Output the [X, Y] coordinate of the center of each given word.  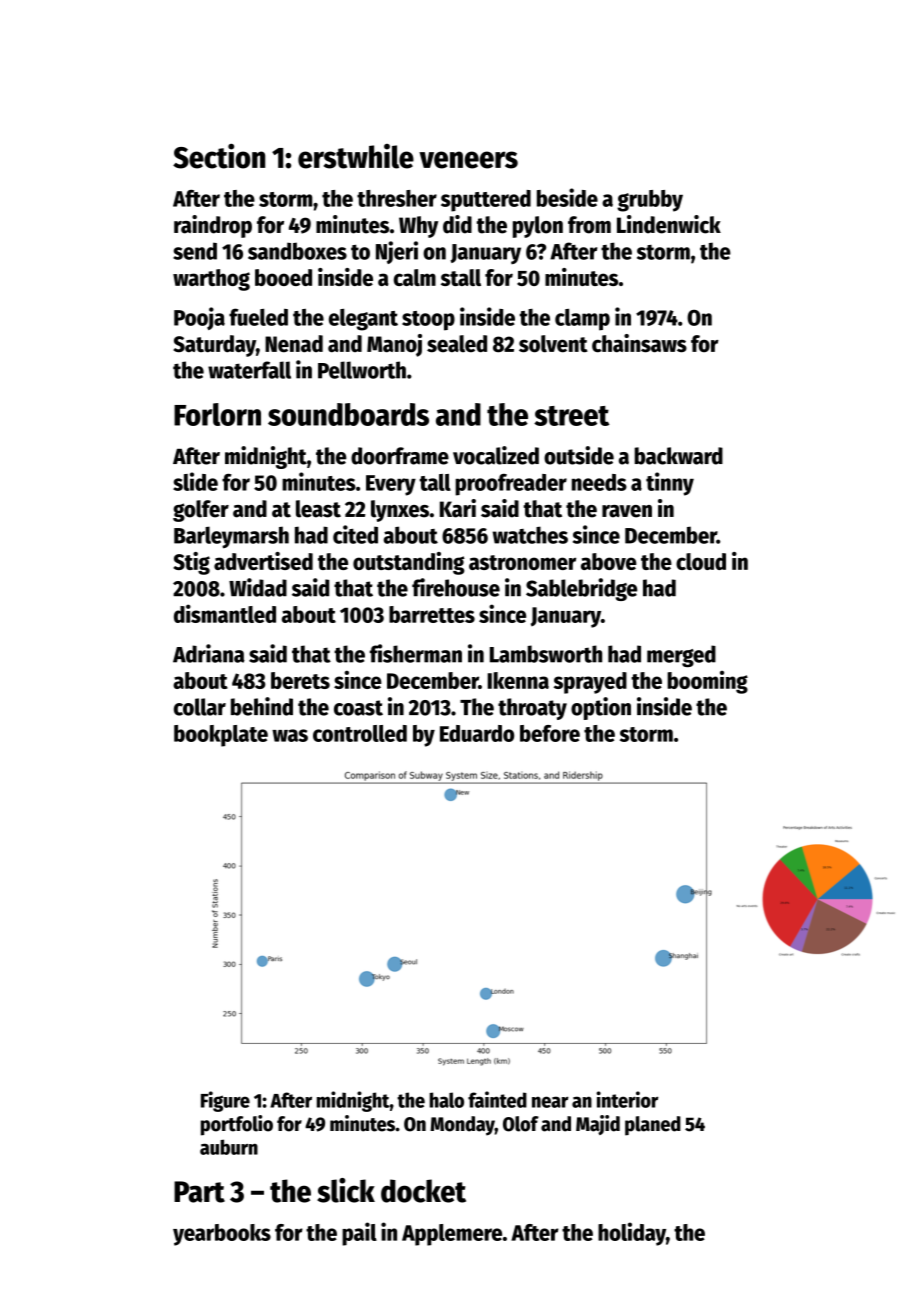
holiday [632, 1234]
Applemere [452, 1235]
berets [300, 680]
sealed [457, 344]
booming [707, 682]
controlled [360, 733]
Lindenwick [669, 224]
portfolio [237, 1125]
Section [219, 156]
